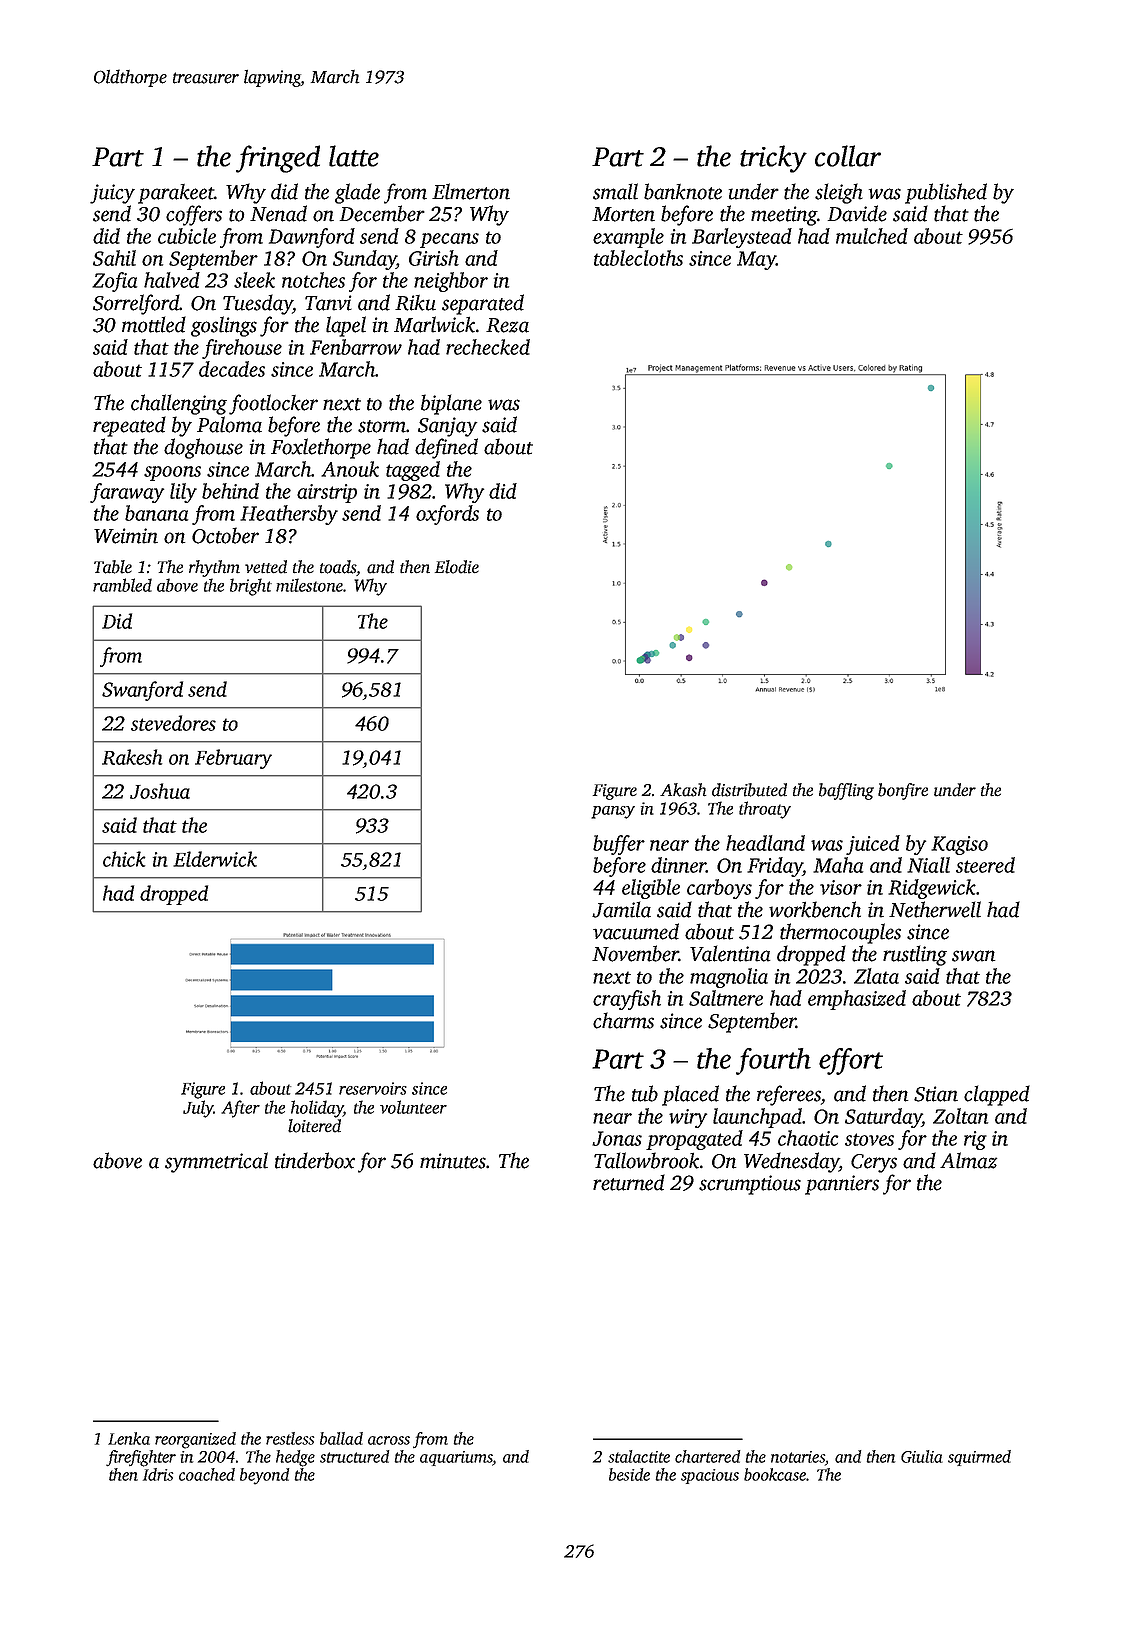 The image size is (1129, 1635). I want to click on tricky, so click(773, 159).
